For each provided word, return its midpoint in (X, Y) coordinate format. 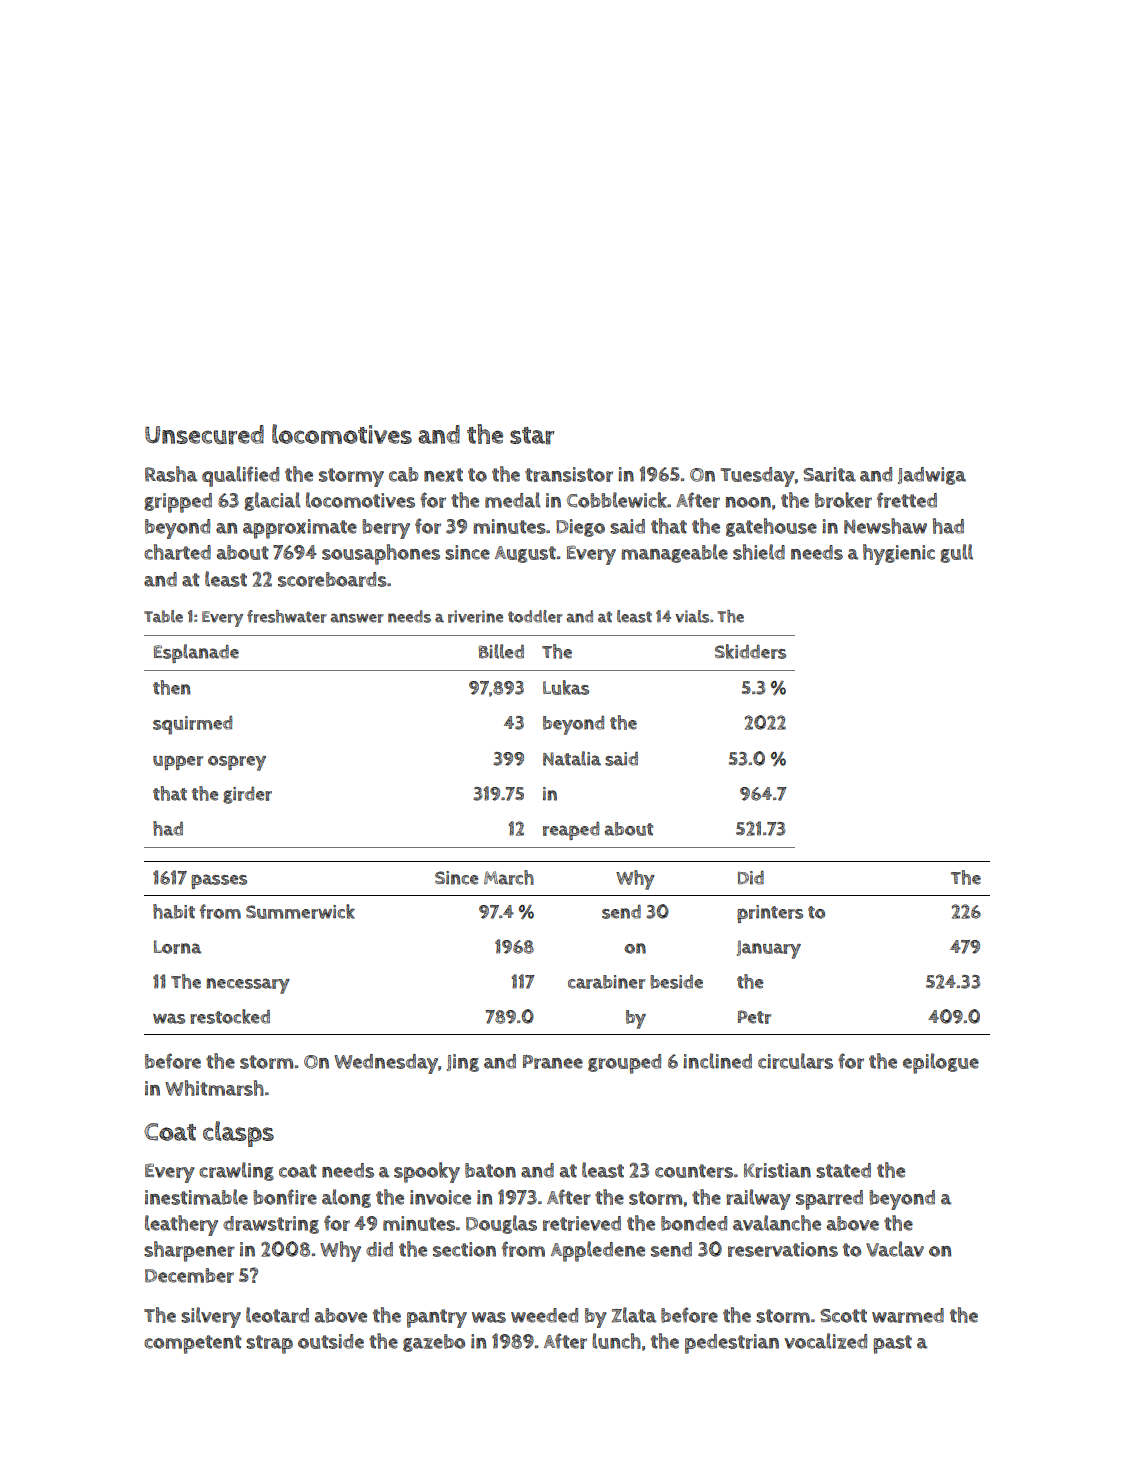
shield (759, 552)
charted (177, 552)
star (532, 436)
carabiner (606, 982)
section (464, 1249)
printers (770, 914)
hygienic (899, 554)
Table (163, 616)
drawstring (271, 1225)
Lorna (178, 947)
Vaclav (895, 1249)
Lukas (566, 687)
